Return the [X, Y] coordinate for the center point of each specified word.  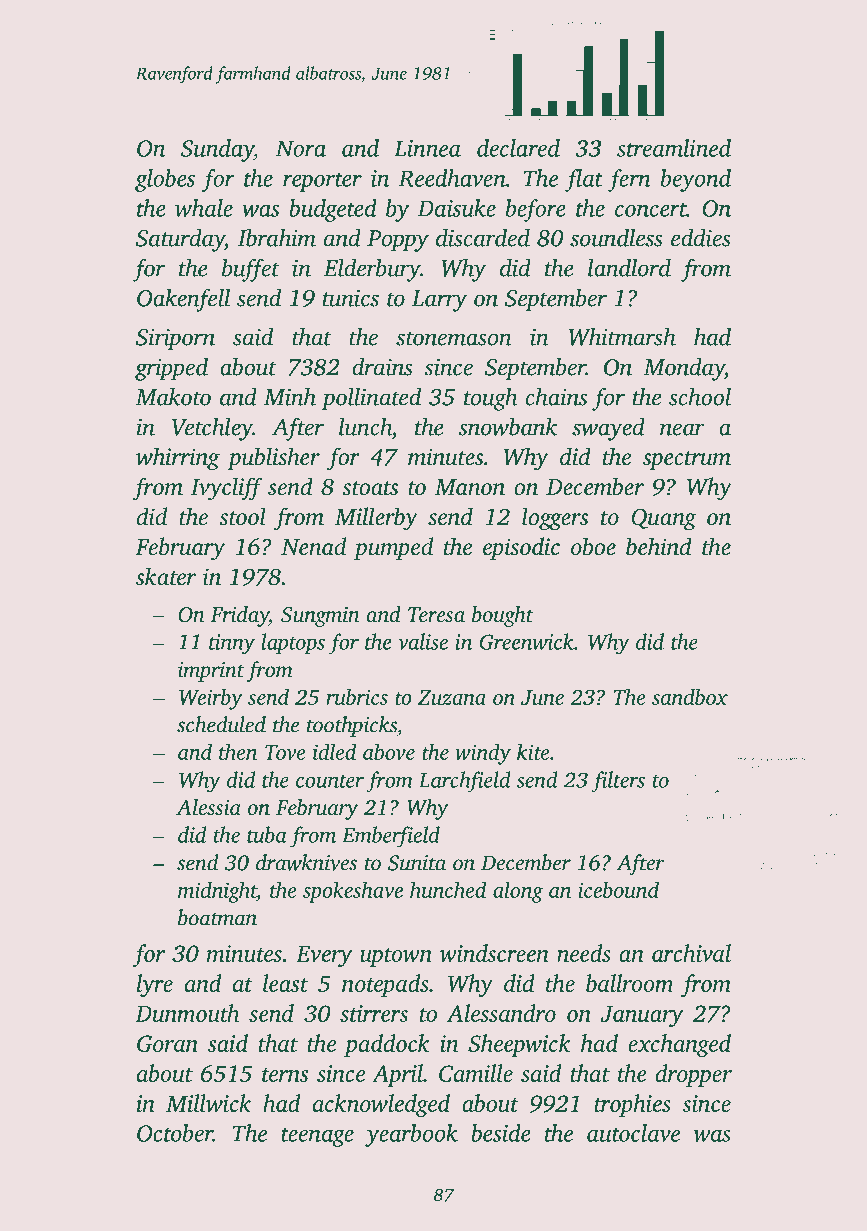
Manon [470, 487]
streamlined [674, 148]
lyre [155, 985]
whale [204, 208]
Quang [664, 519]
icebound [618, 889]
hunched [448, 889]
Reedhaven [452, 178]
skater [166, 576]
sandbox [690, 696]
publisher [273, 458]
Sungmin [320, 617]
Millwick [208, 1103]
